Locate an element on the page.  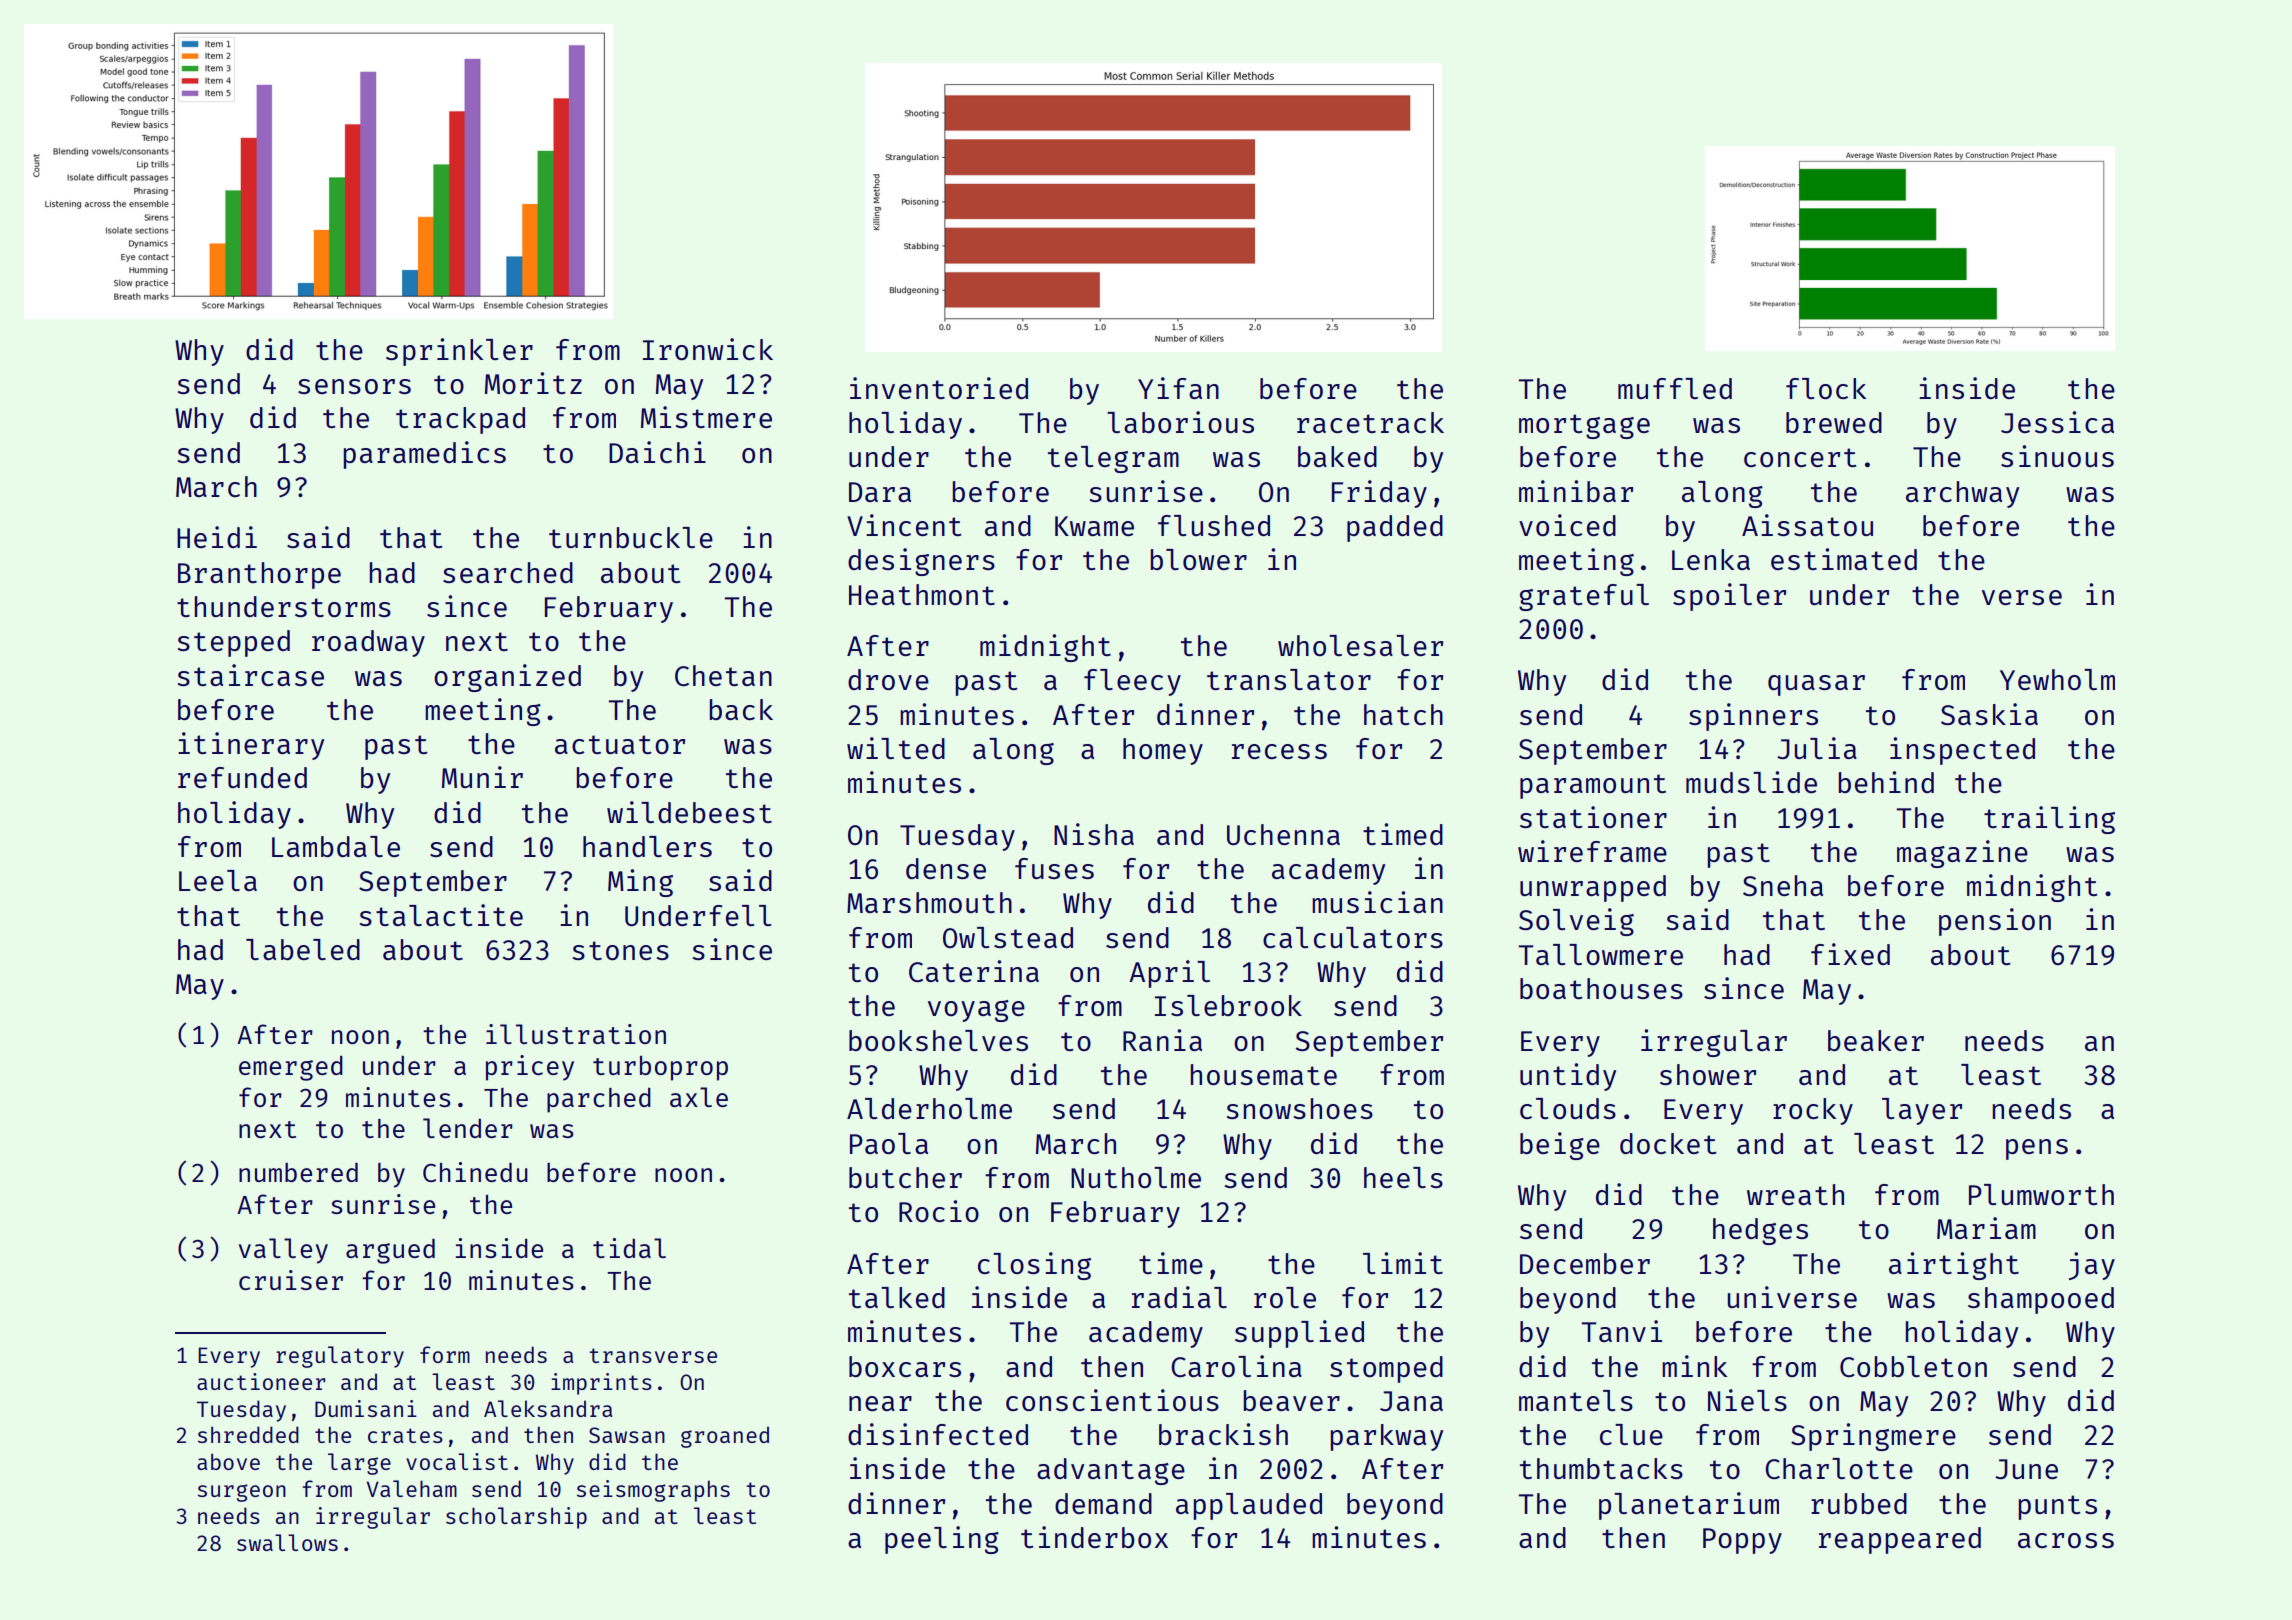
bookshelves is located at coordinates (938, 1040).
